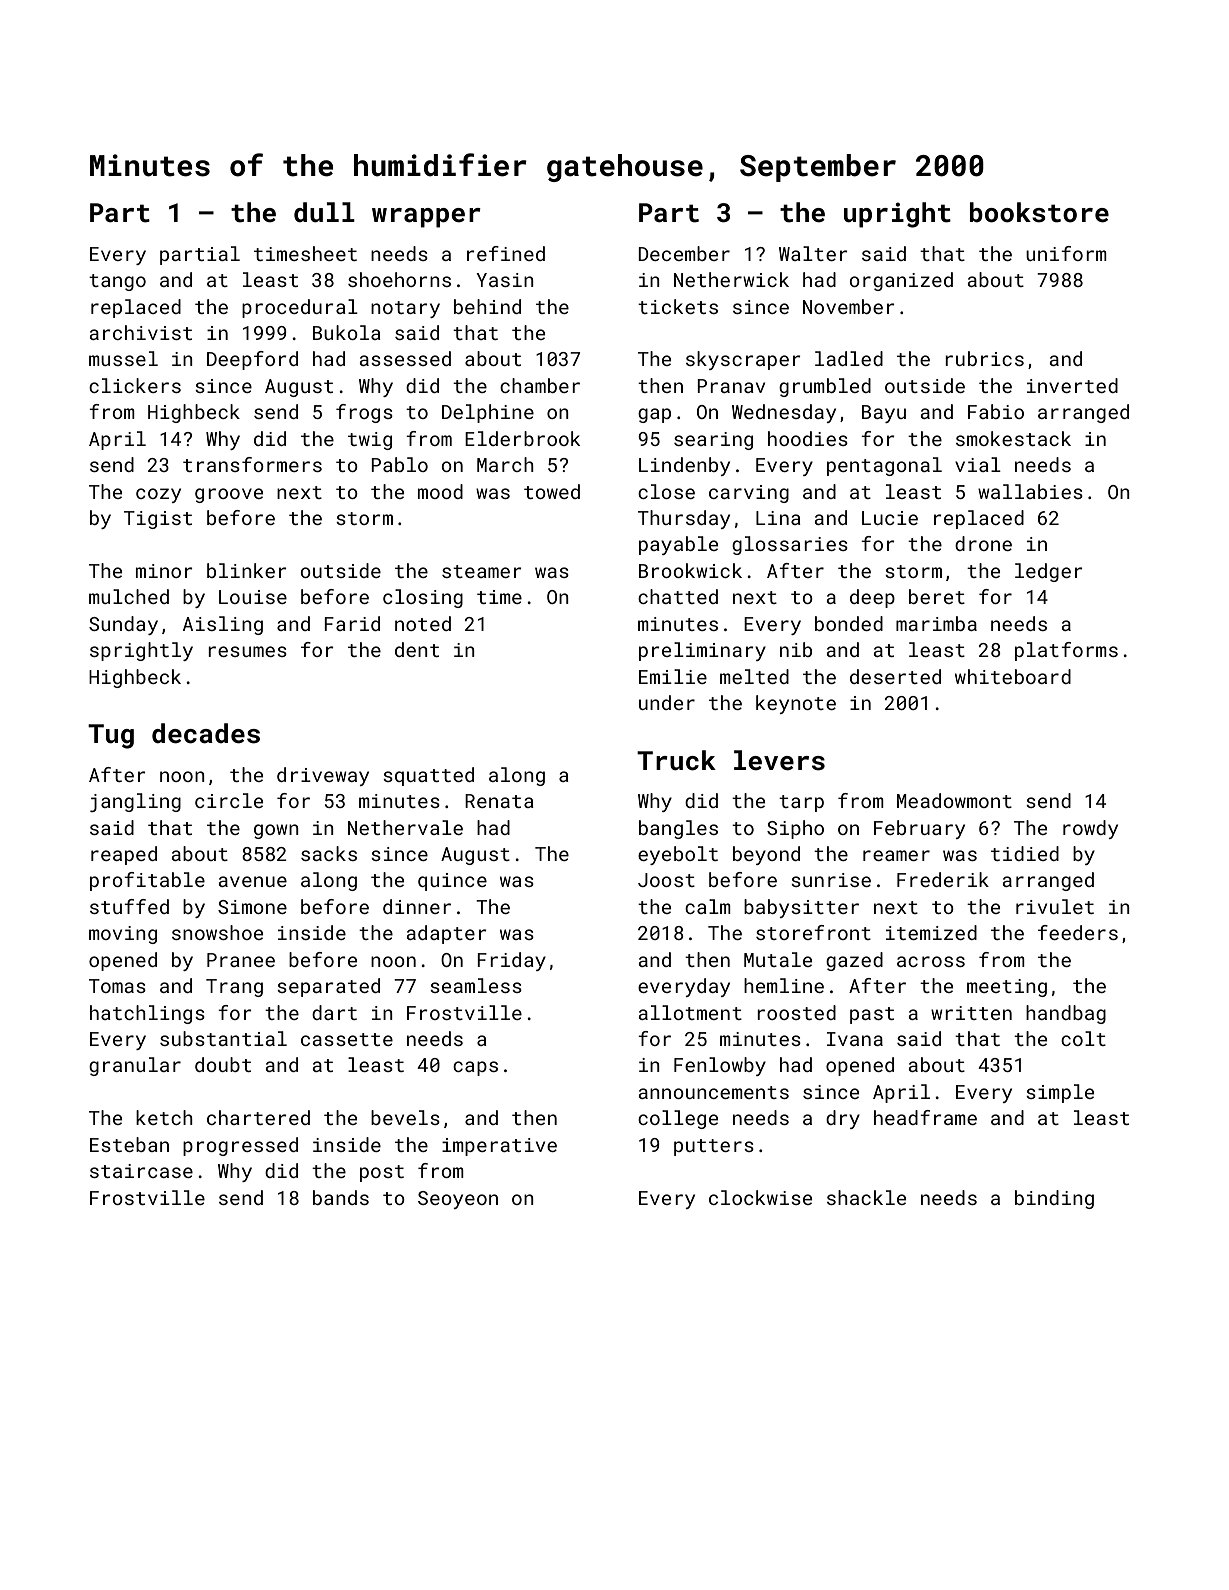 The image size is (1229, 1590). What do you see at coordinates (708, 906) in the screenshot?
I see `calm` at bounding box center [708, 906].
